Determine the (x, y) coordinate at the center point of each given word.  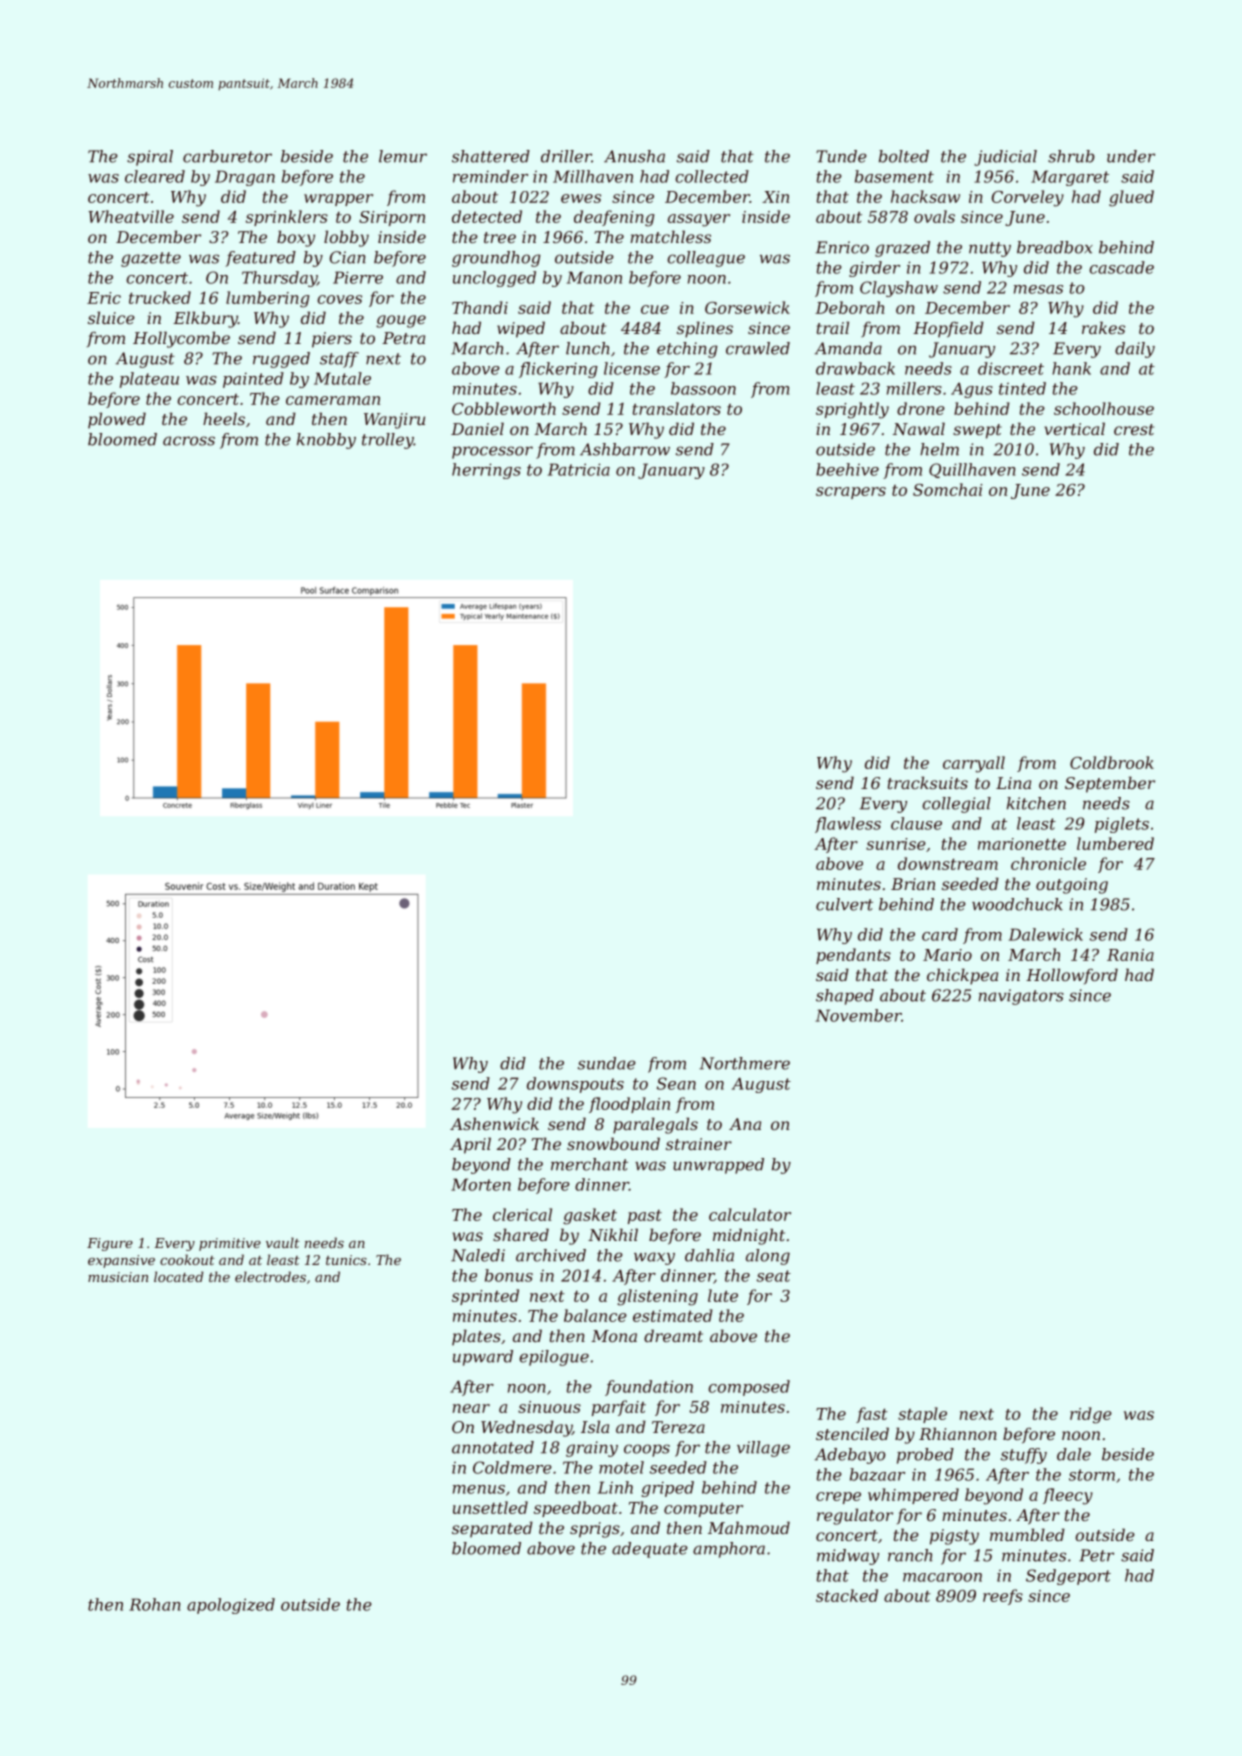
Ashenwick (494, 1123)
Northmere (744, 1063)
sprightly (852, 410)
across (189, 441)
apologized (231, 1606)
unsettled (490, 1507)
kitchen (1036, 803)
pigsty (954, 1537)
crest (1134, 429)
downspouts (575, 1085)
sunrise (896, 844)
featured (260, 259)
